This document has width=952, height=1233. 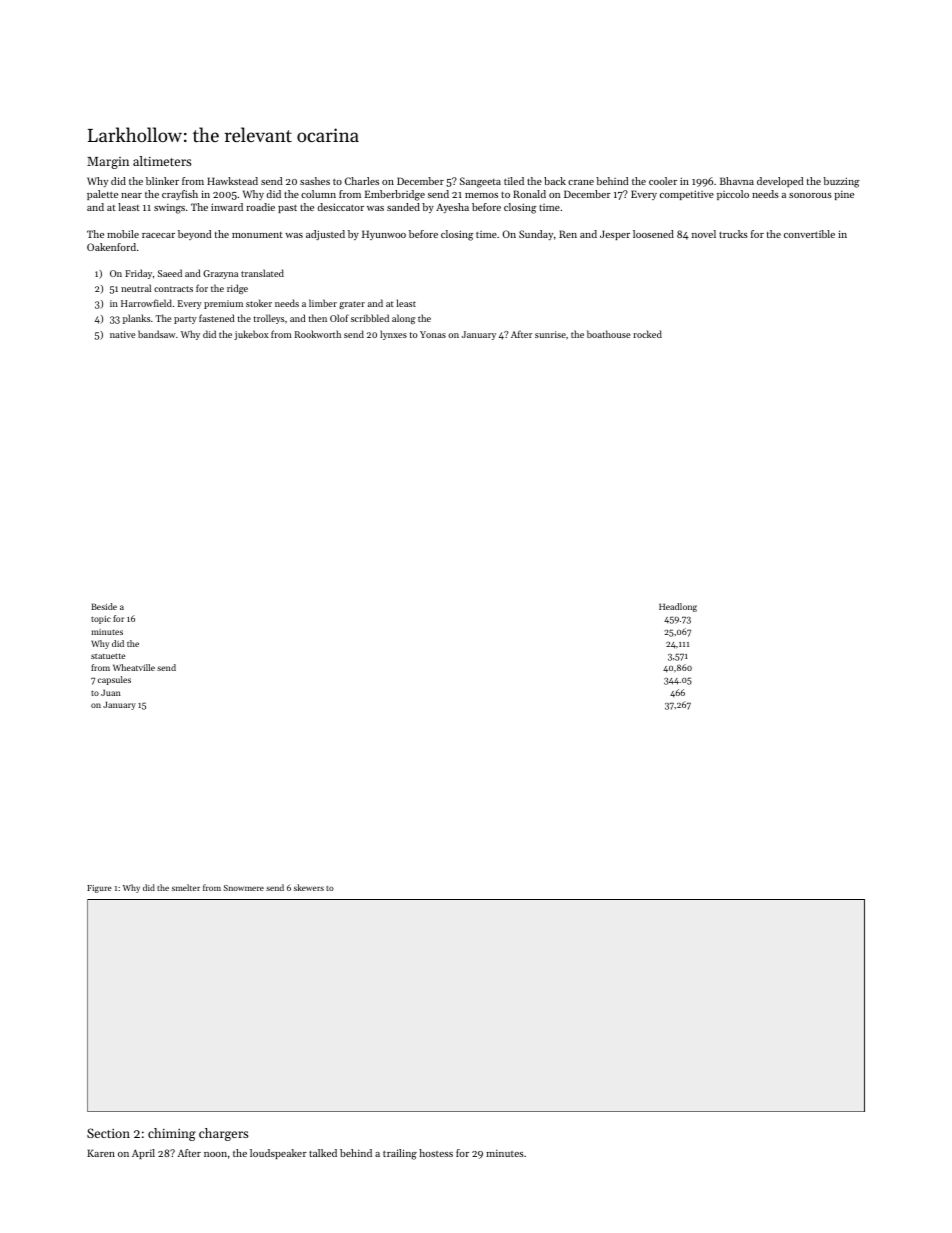 What do you see at coordinates (215, 1154) in the document?
I see `noon` at bounding box center [215, 1154].
